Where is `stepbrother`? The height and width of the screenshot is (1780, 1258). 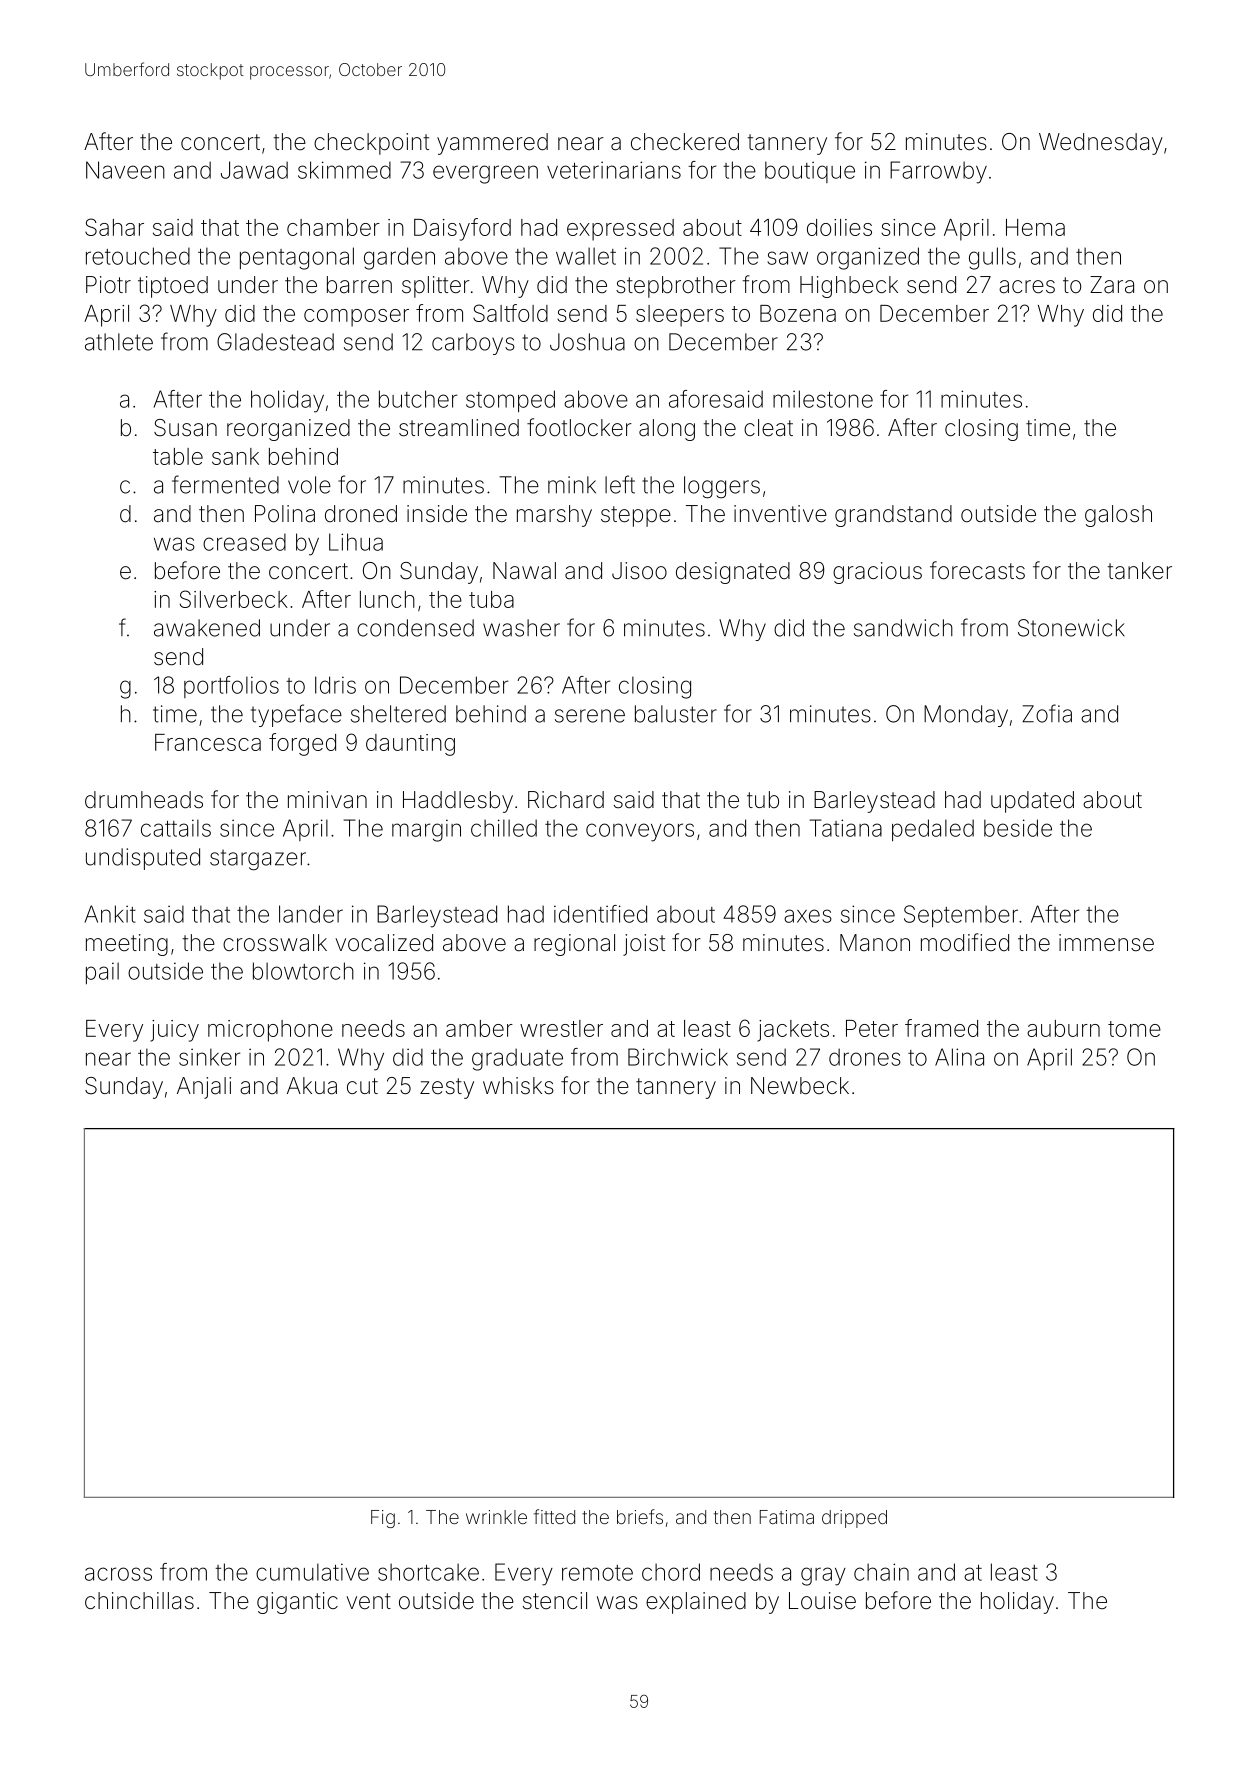 stepbrother is located at coordinates (676, 287).
